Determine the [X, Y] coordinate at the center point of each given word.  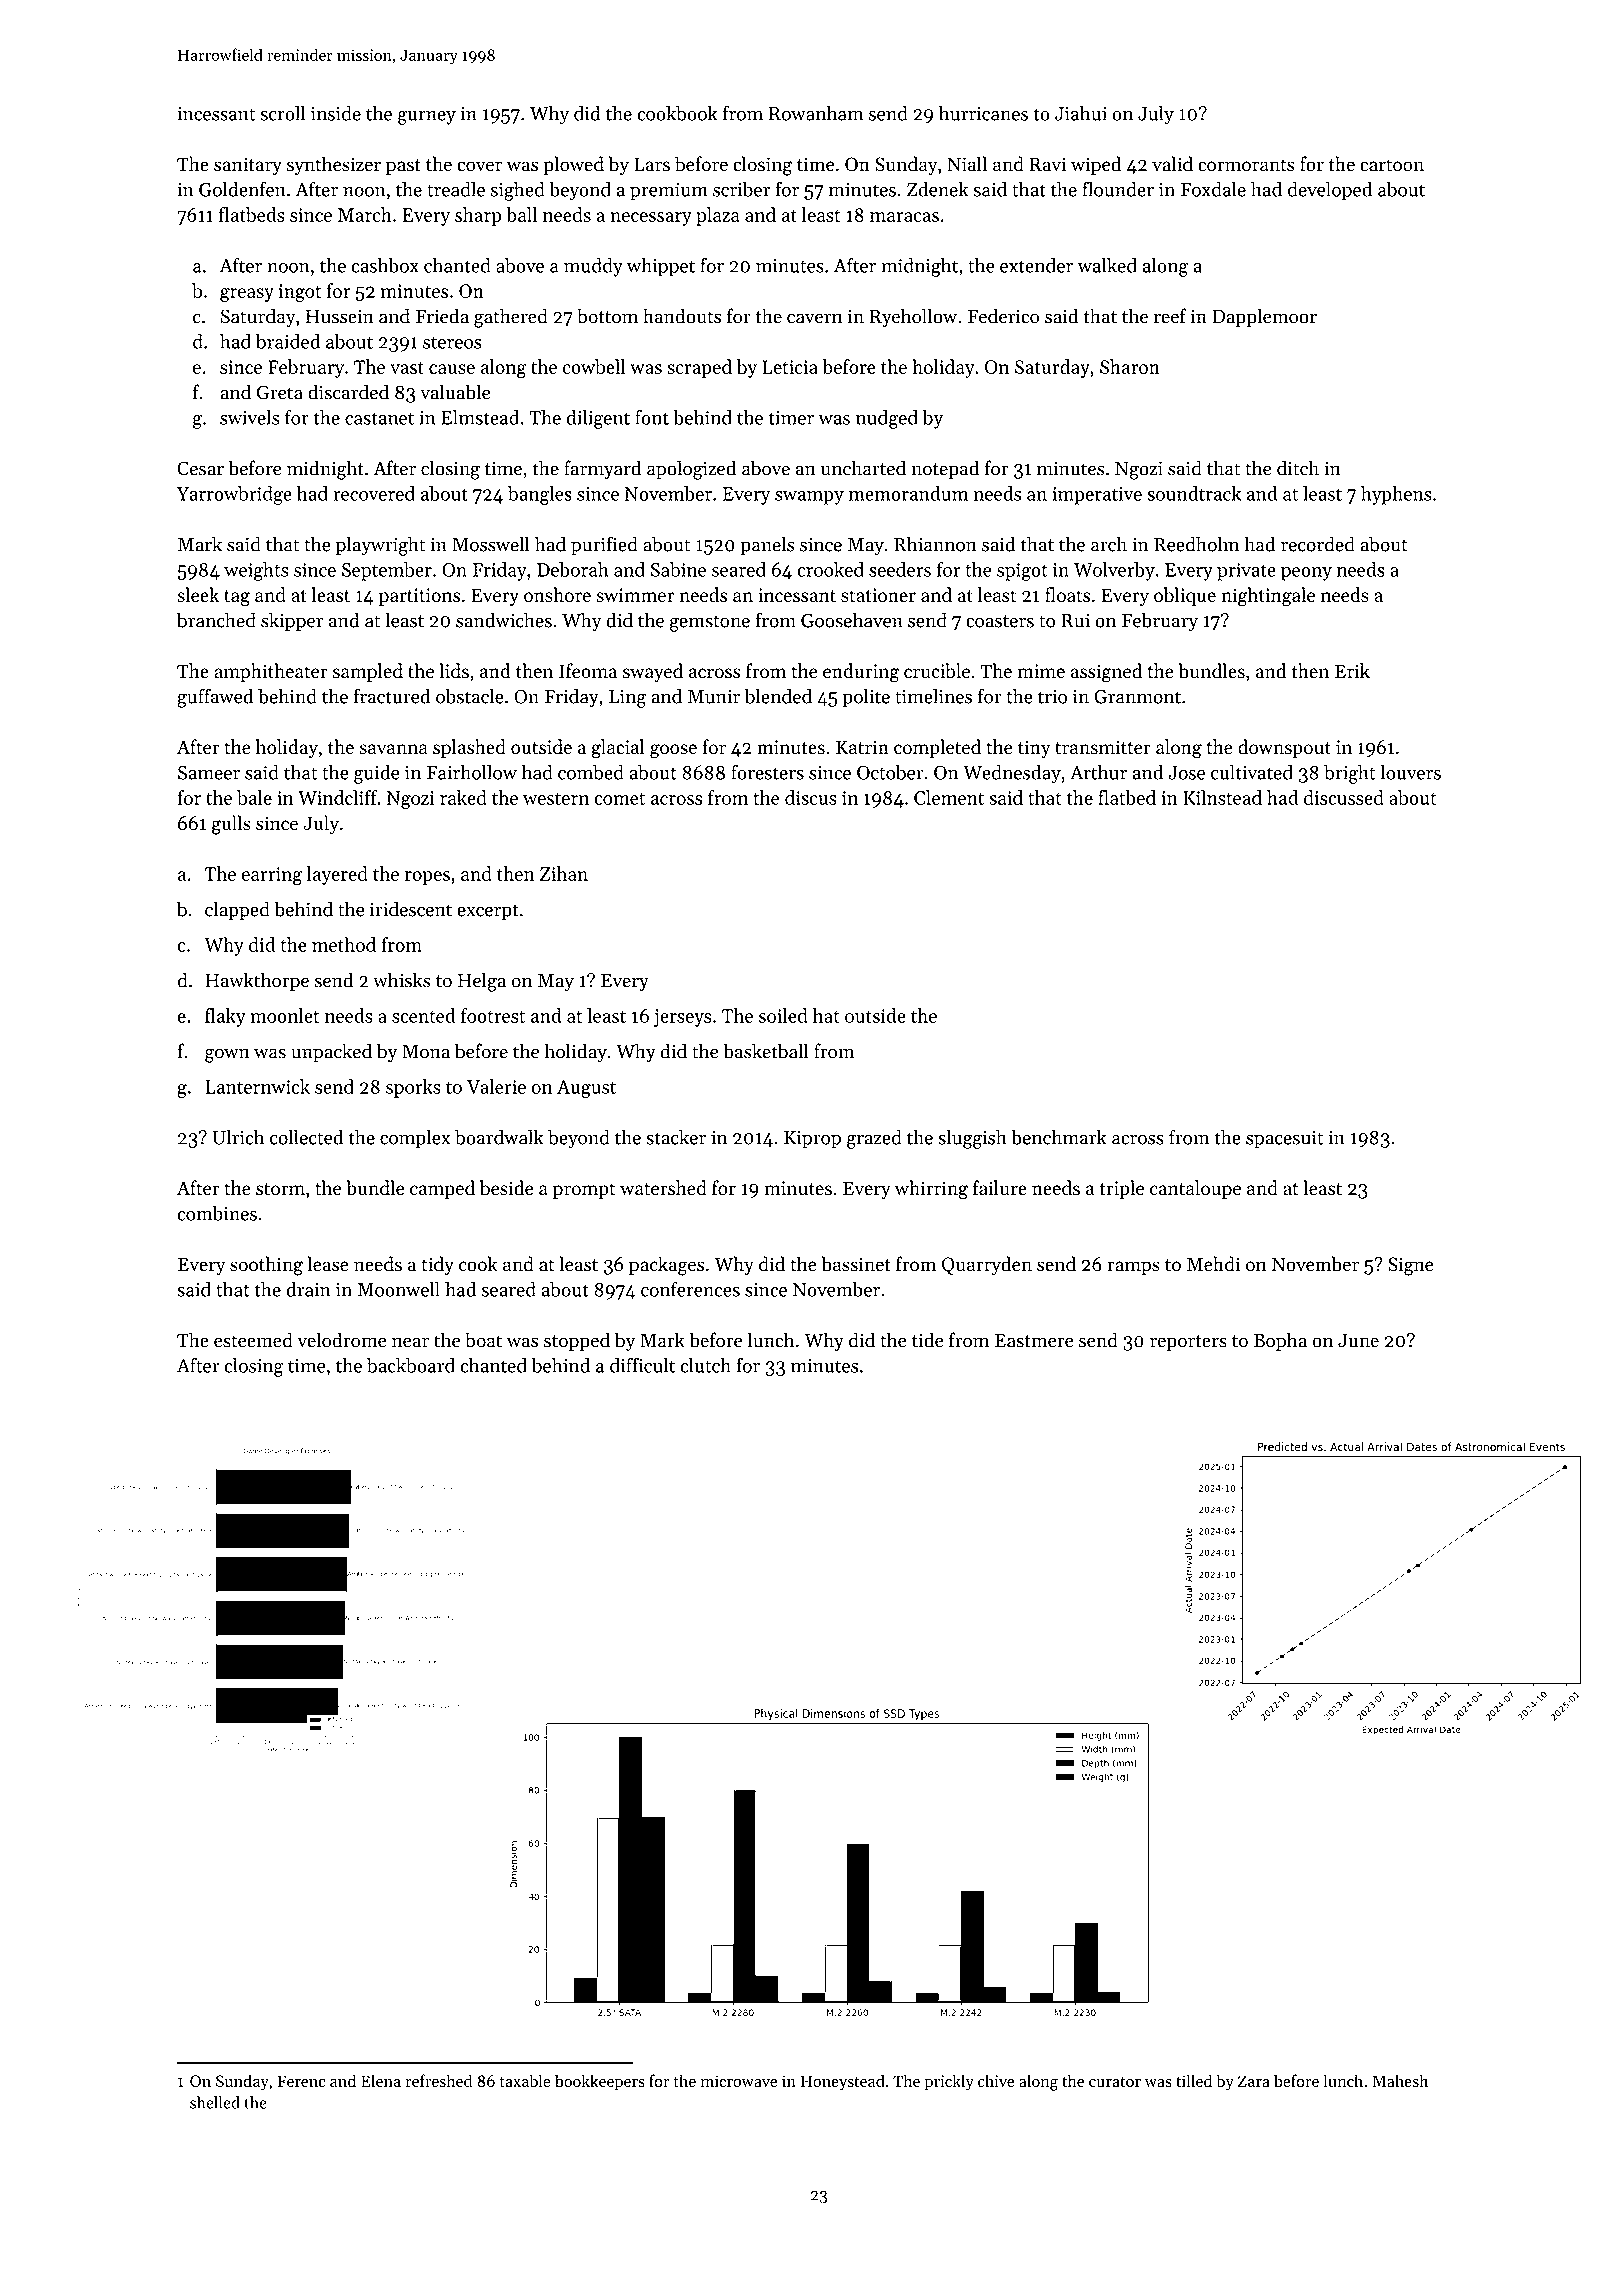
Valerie [496, 1086]
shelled [215, 2102]
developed [1330, 191]
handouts [682, 316]
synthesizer [333, 165]
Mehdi [1213, 1264]
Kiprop [812, 1140]
